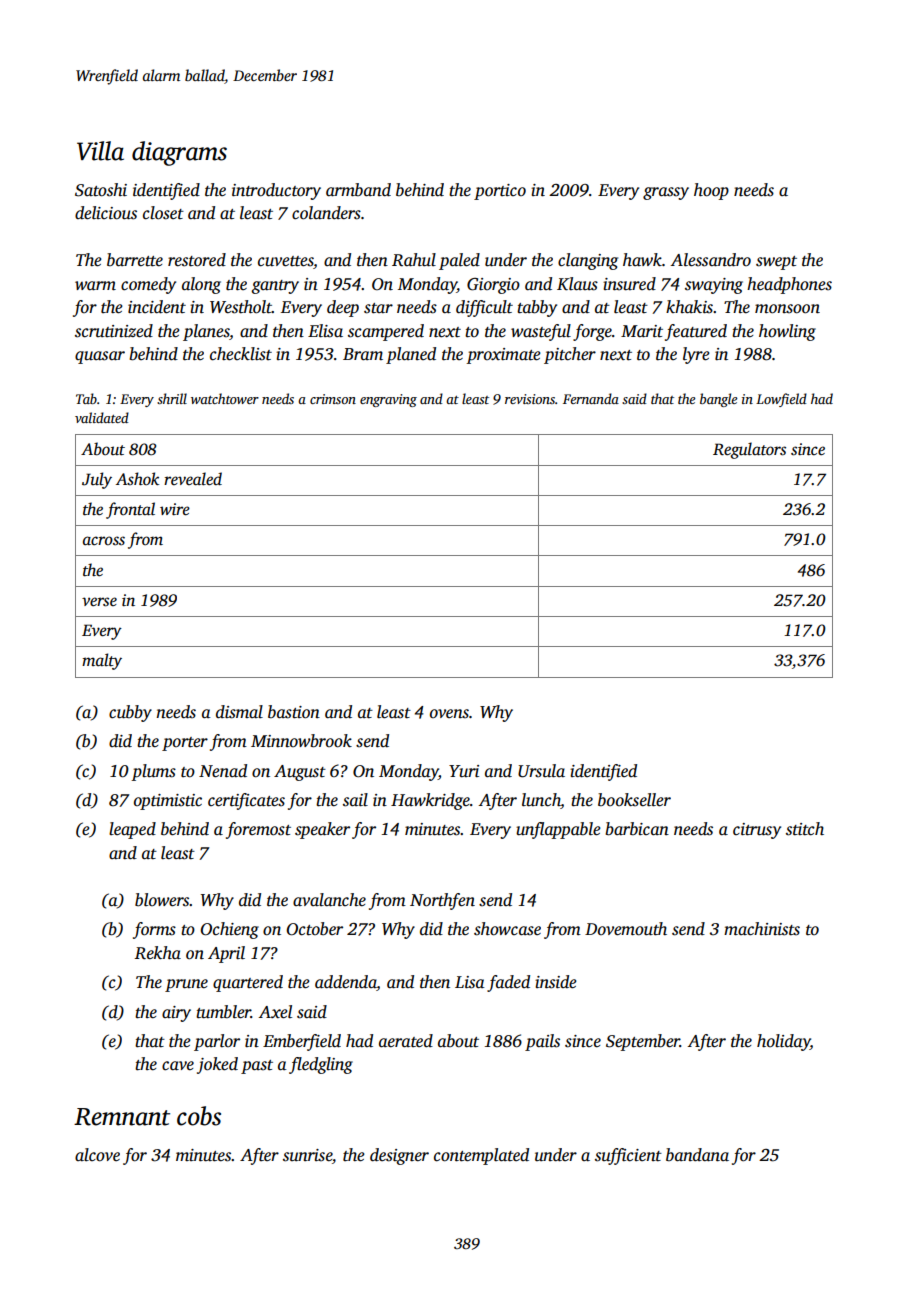 Image resolution: width=908 pixels, height=1316 pixels. Describe the element at coordinates (157, 307) in the screenshot. I see `incident` at that location.
